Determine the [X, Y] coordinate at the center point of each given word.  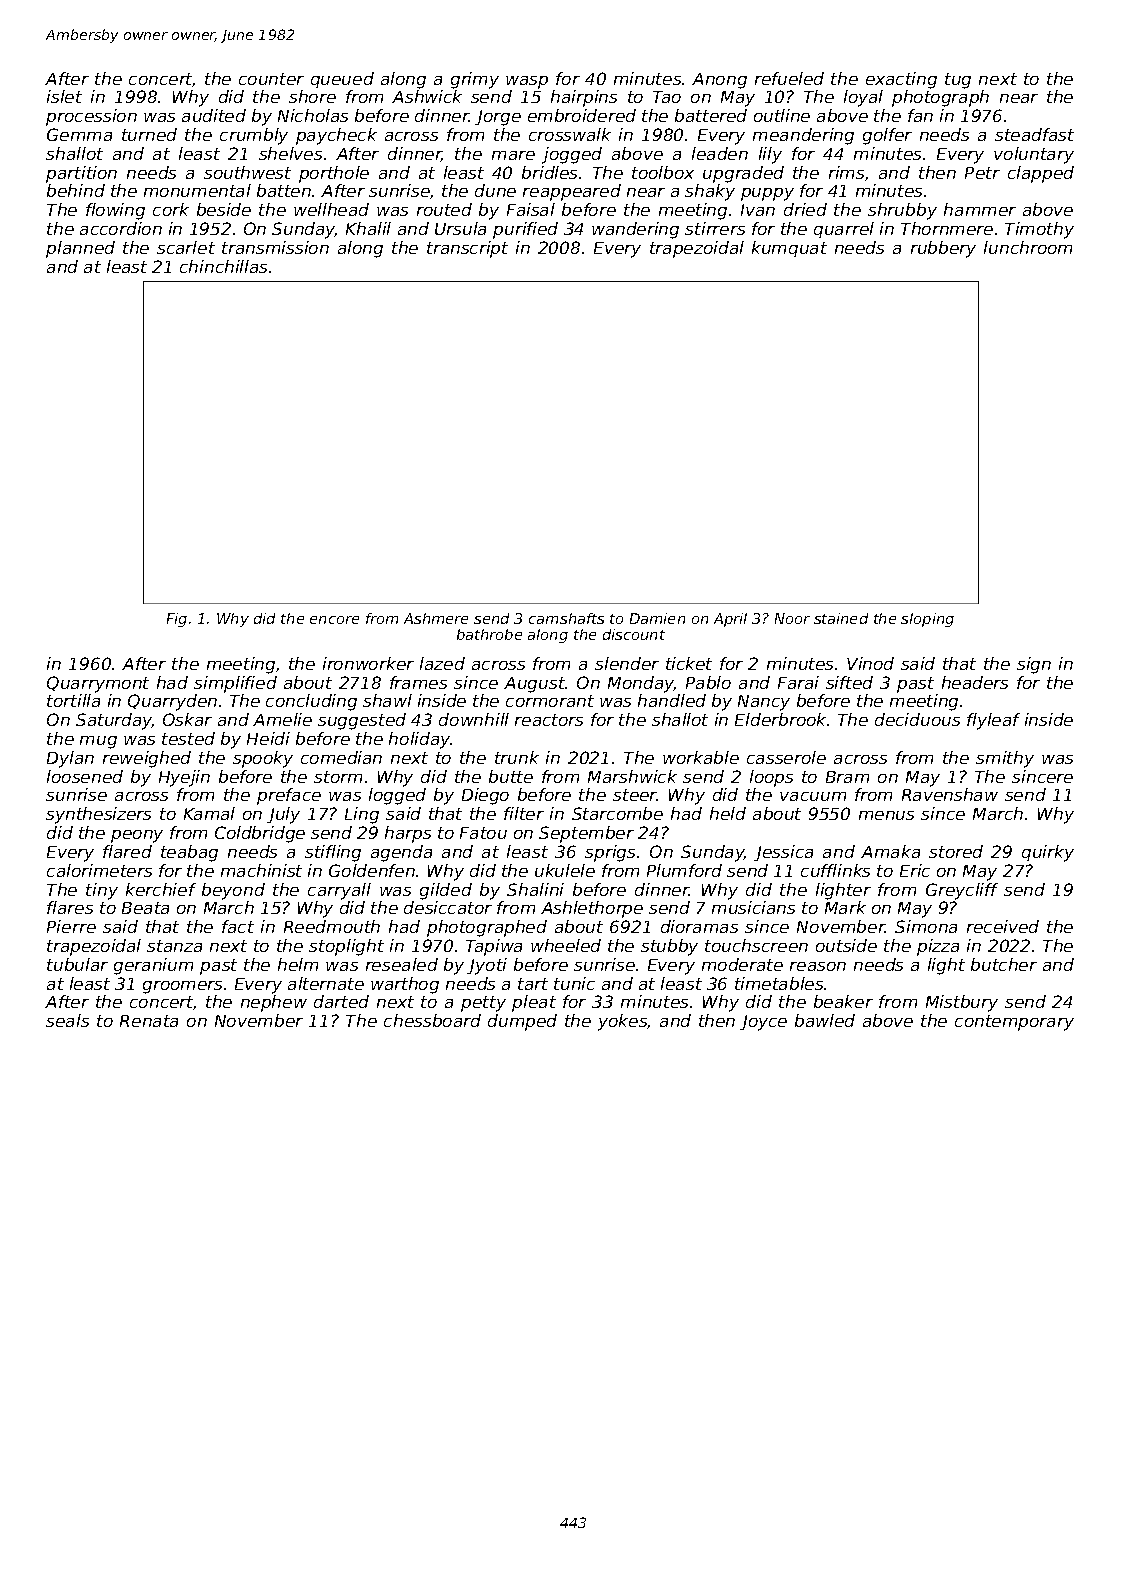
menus [886, 815]
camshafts [566, 618]
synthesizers [98, 815]
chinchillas [223, 266]
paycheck [336, 136]
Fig [177, 620]
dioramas [699, 926]
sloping [927, 620]
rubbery [943, 249]
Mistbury [962, 1003]
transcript [467, 249]
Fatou [483, 833]
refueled [789, 78]
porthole [334, 174]
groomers [182, 987]
